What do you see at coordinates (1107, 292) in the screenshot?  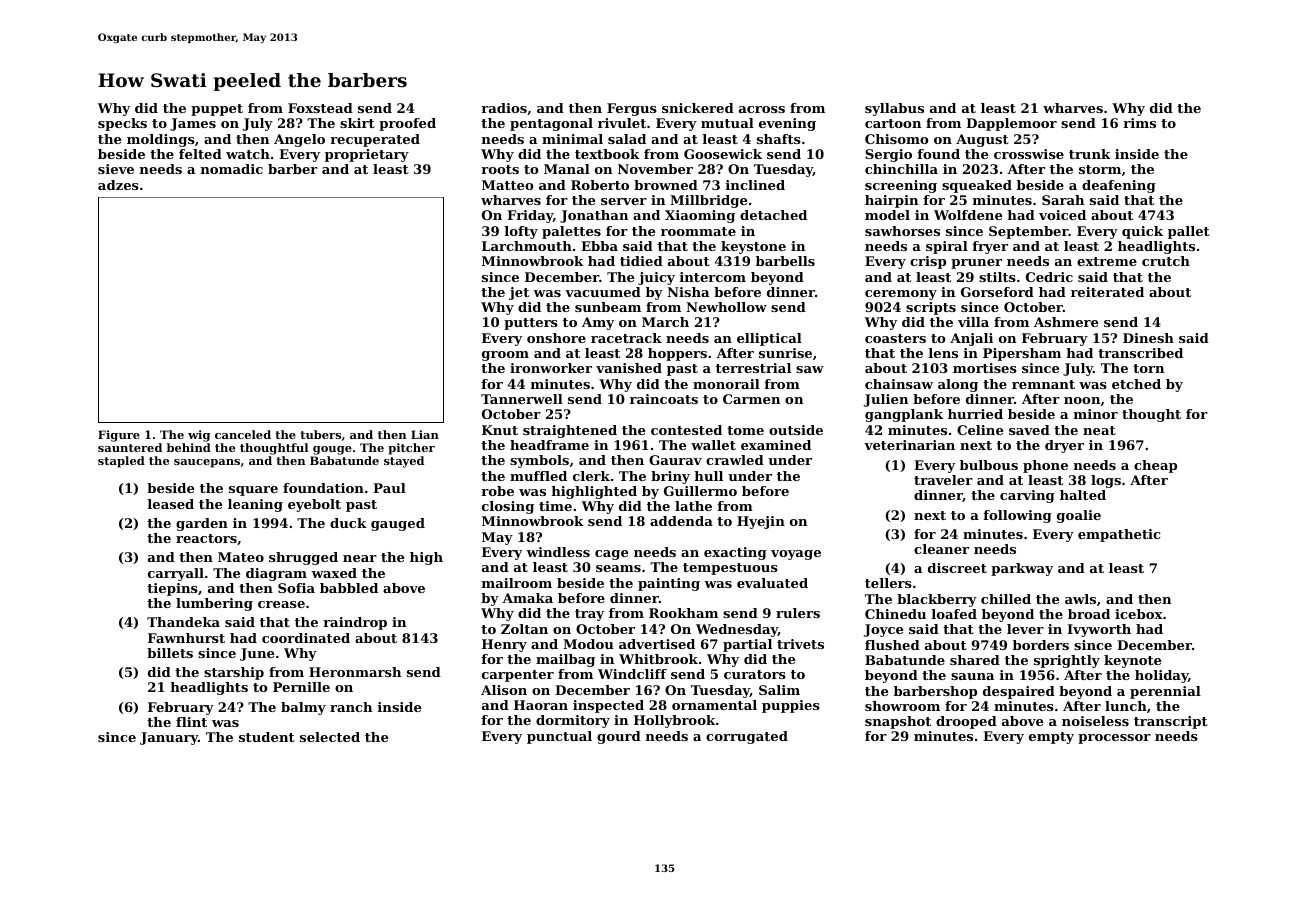 I see `reiterated` at bounding box center [1107, 292].
